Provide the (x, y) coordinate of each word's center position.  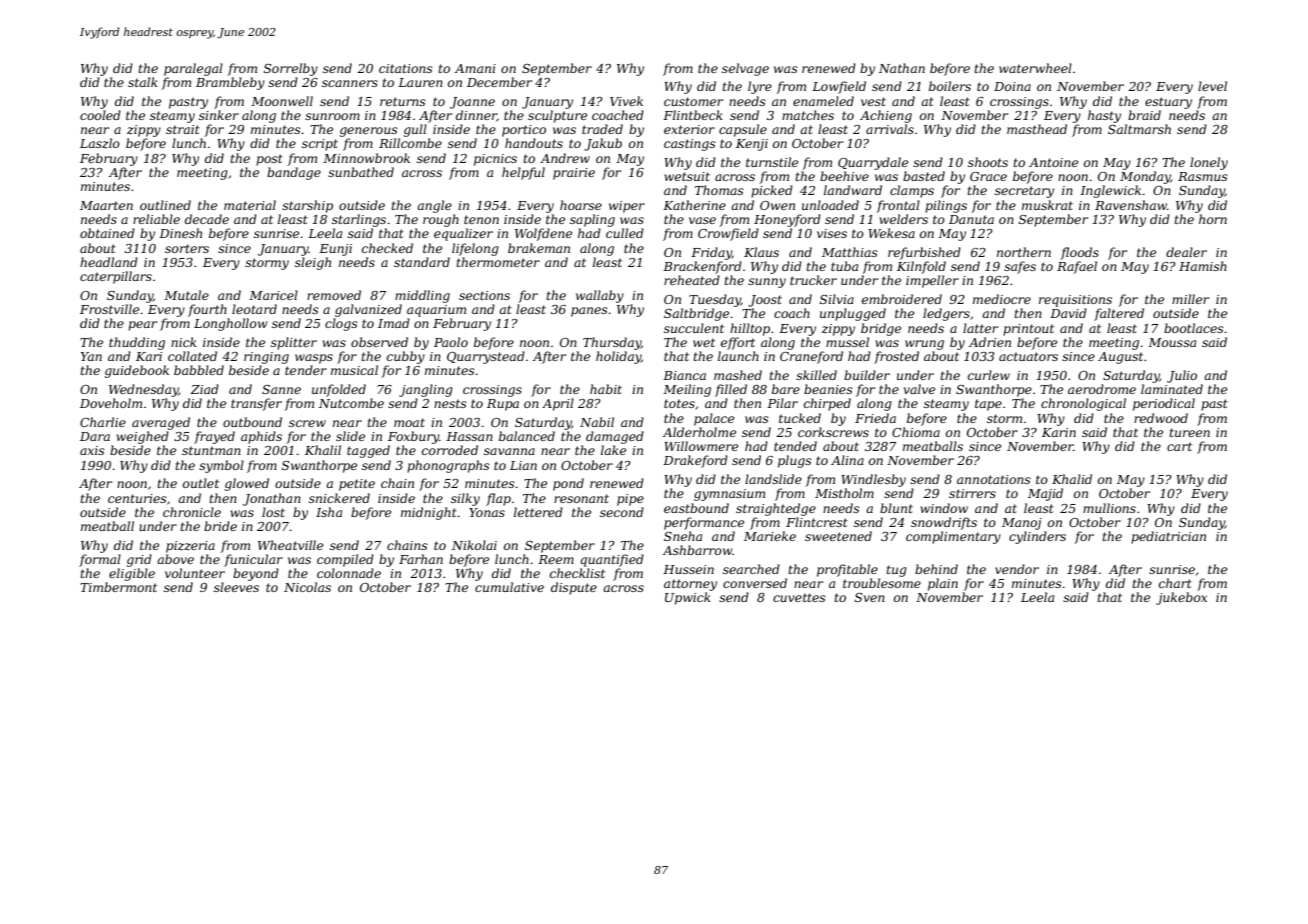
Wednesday (144, 390)
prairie (574, 174)
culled (625, 233)
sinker (219, 115)
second (622, 512)
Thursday (612, 343)
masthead (1037, 129)
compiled (345, 560)
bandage (294, 173)
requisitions (1075, 301)
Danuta (971, 219)
